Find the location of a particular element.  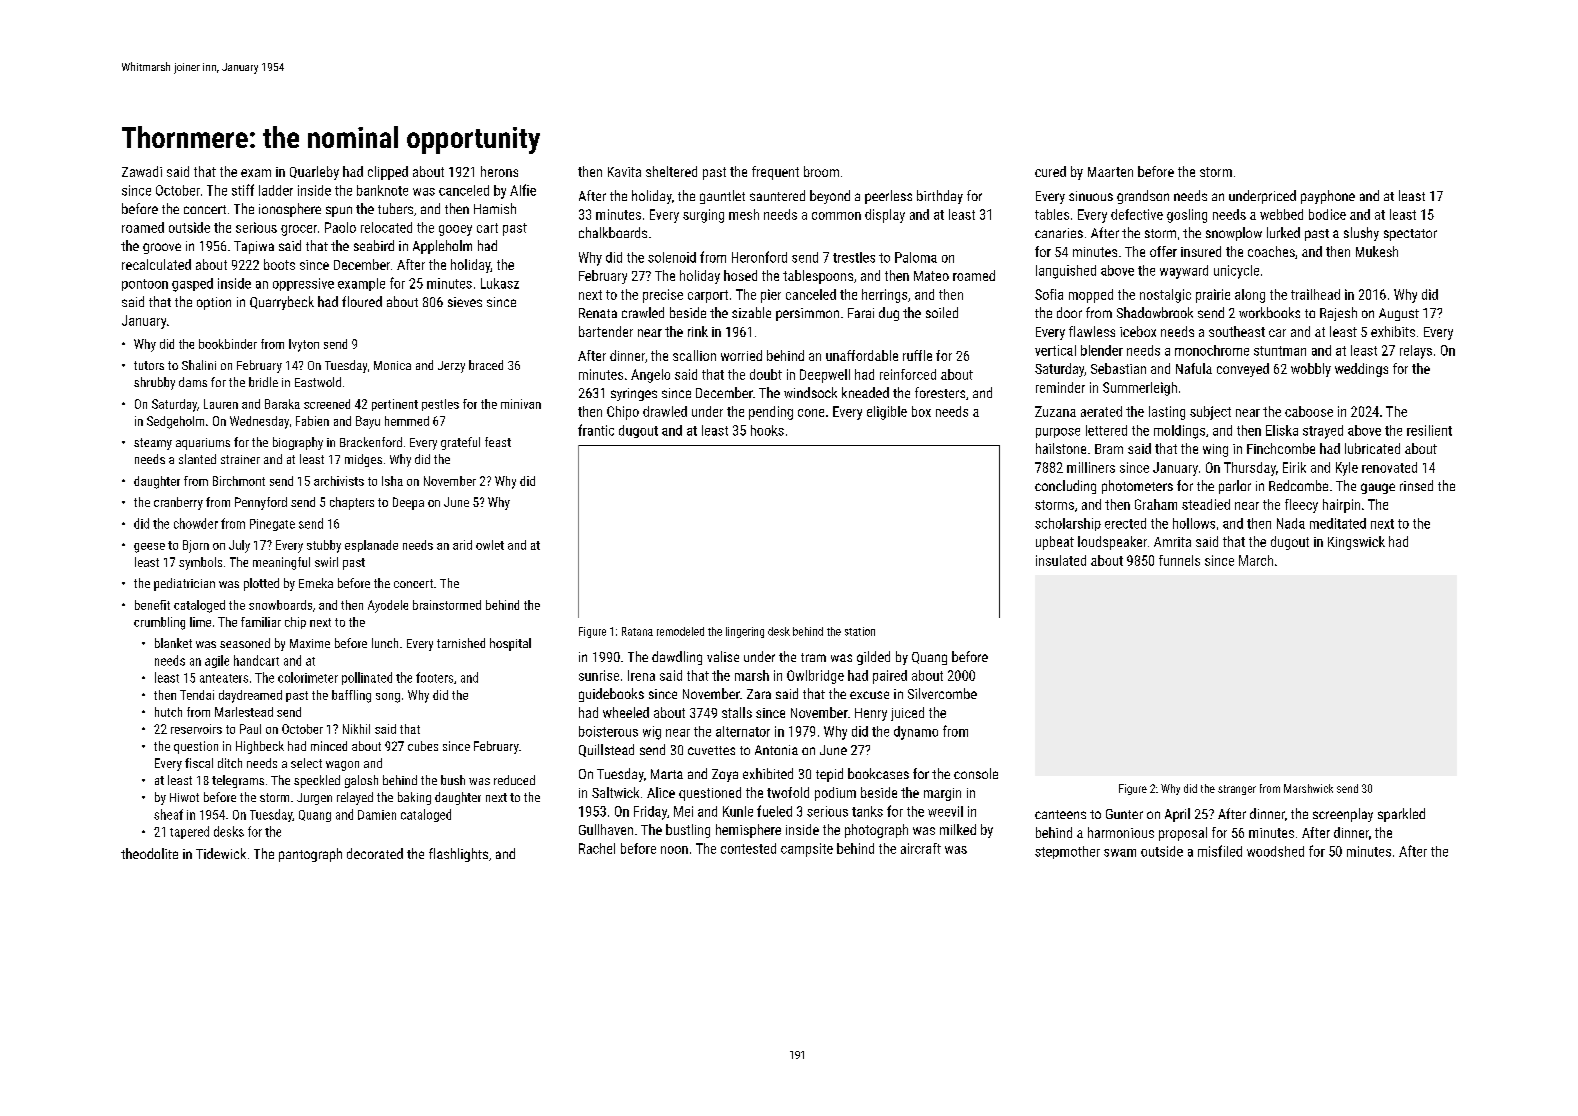

resilient is located at coordinates (1429, 430).
